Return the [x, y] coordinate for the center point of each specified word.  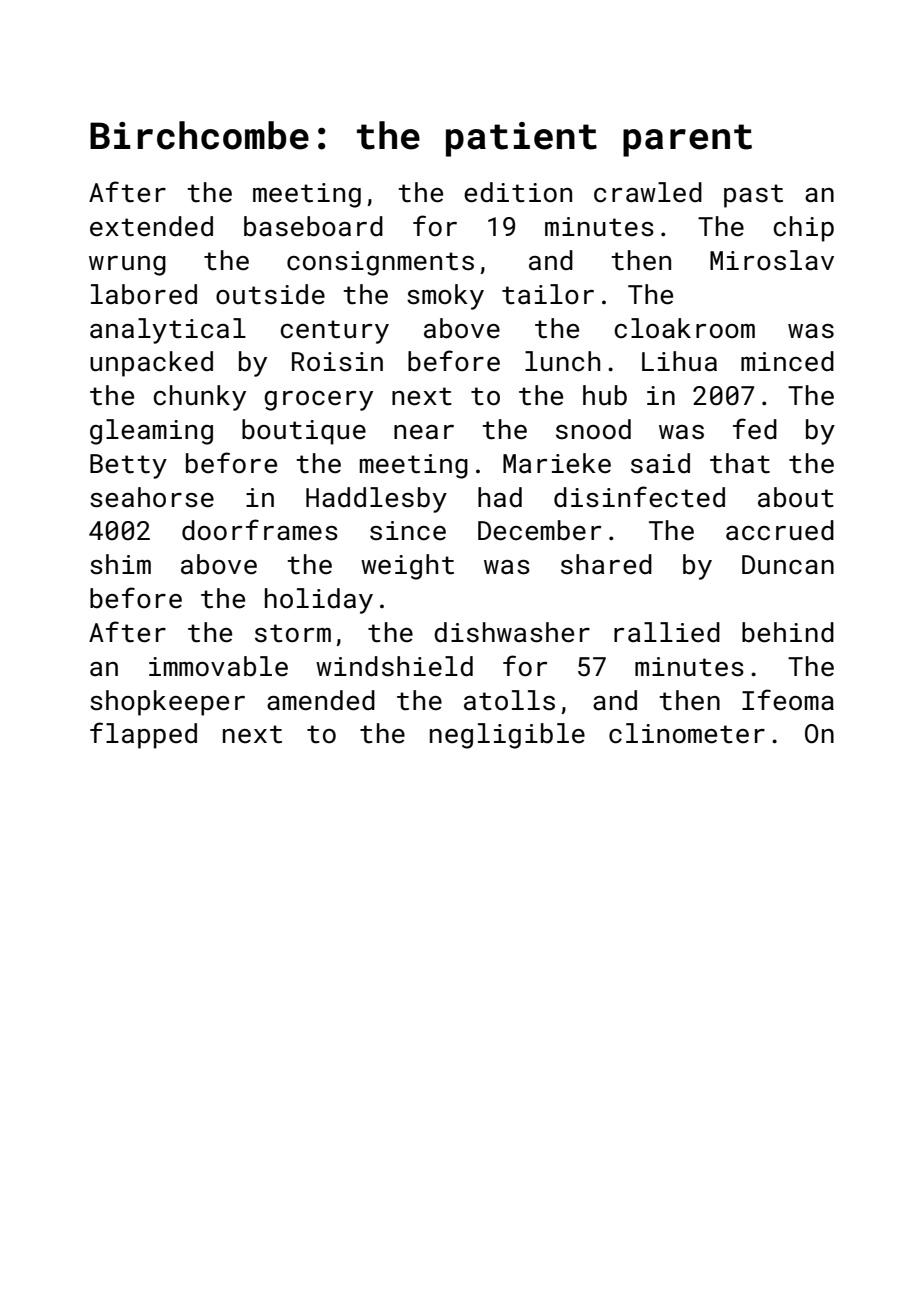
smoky [445, 297]
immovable [218, 666]
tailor [548, 294]
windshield [394, 666]
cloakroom [685, 328]
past [753, 196]
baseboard [313, 226]
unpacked [151, 364]
